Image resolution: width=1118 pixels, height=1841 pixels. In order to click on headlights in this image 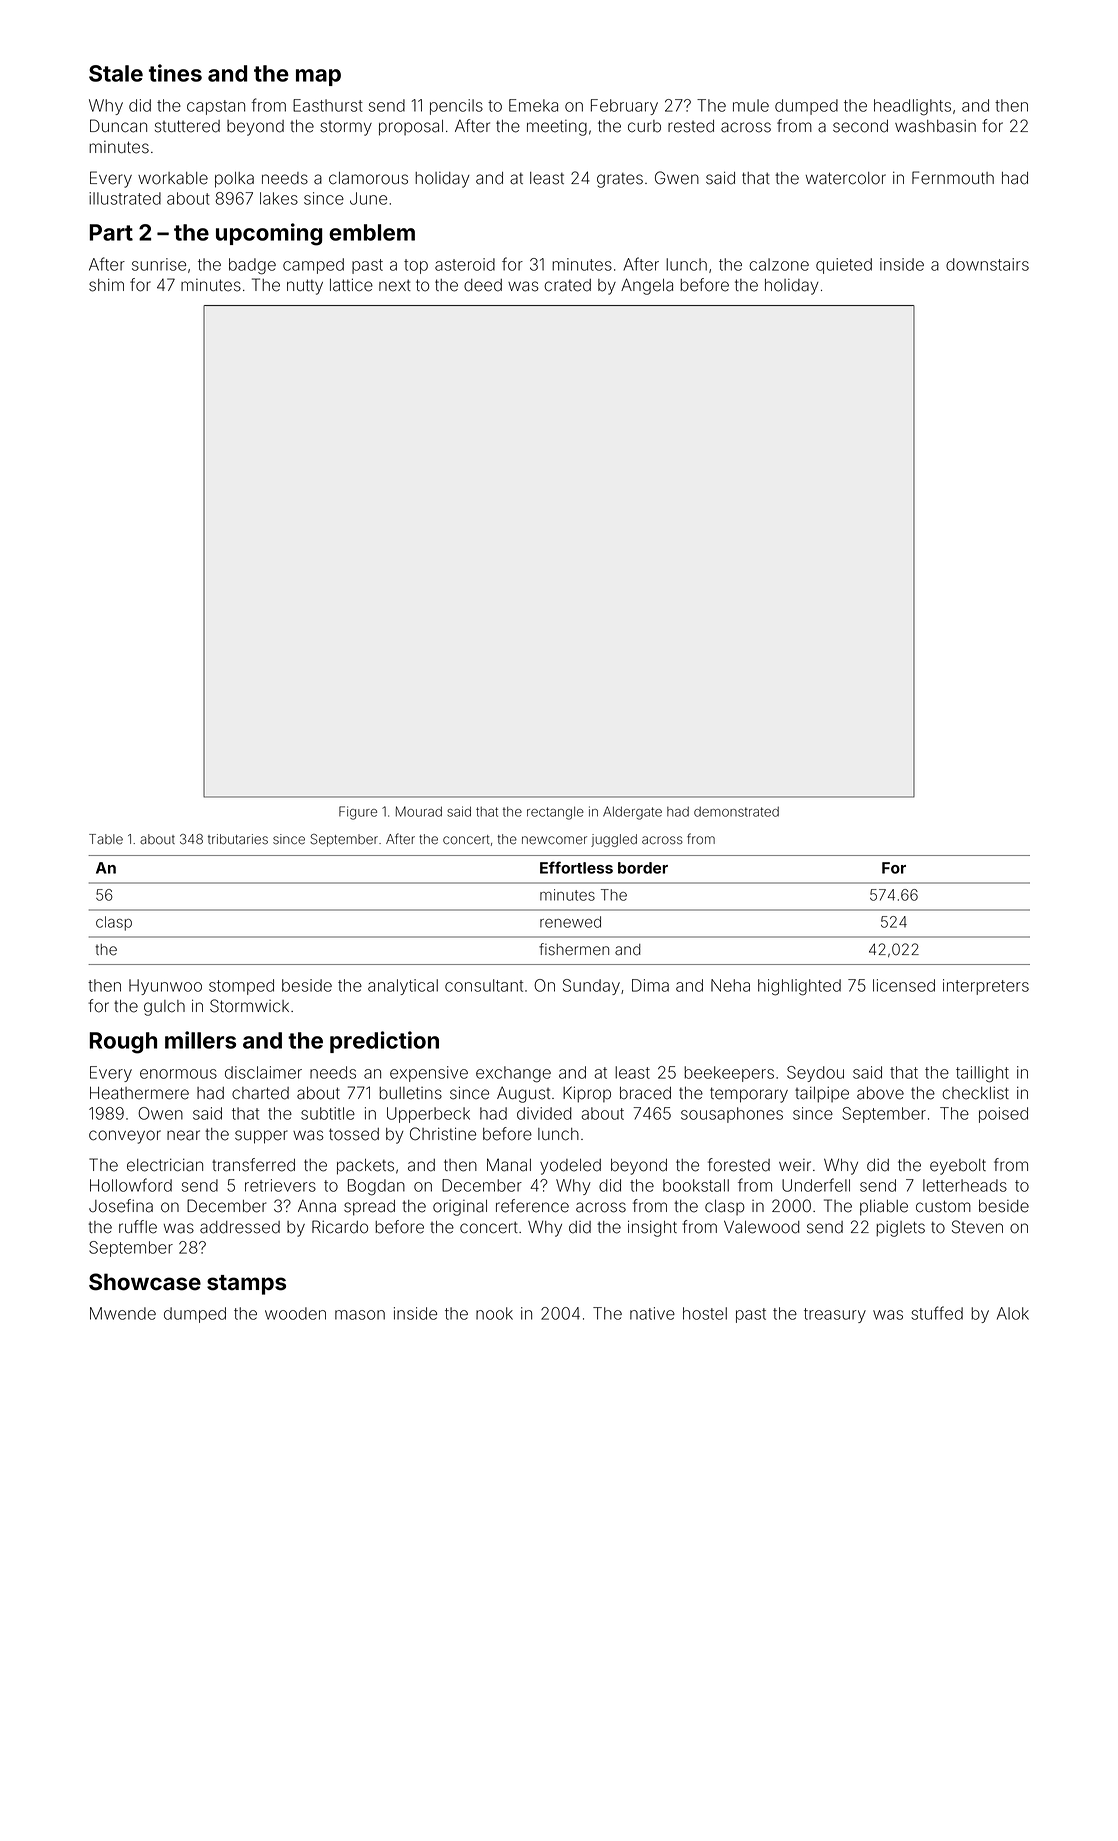, I will do `click(912, 107)`.
